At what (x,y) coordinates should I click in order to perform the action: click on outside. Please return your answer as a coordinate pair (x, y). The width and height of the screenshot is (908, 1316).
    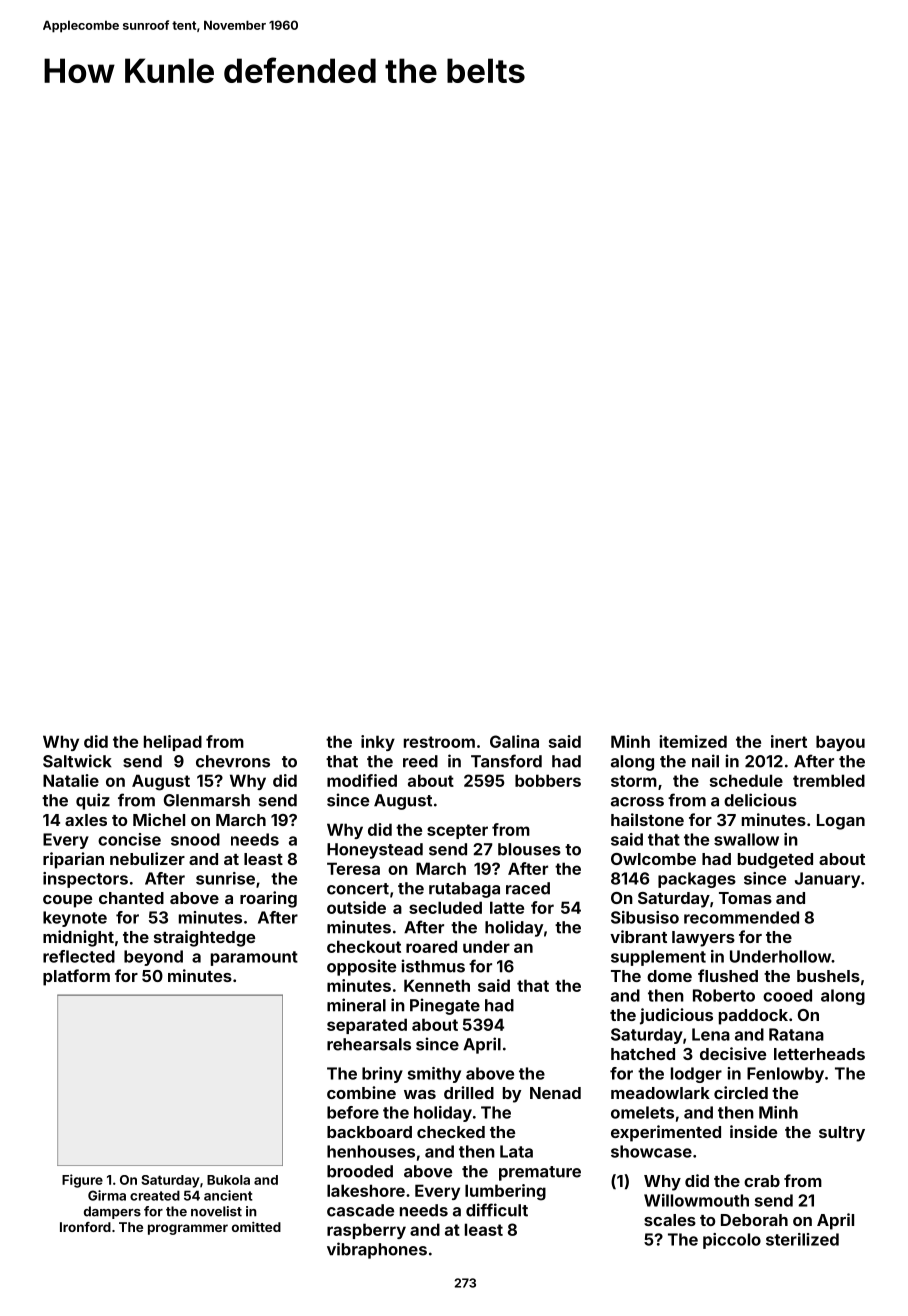
    Looking at the image, I should click on (356, 907).
